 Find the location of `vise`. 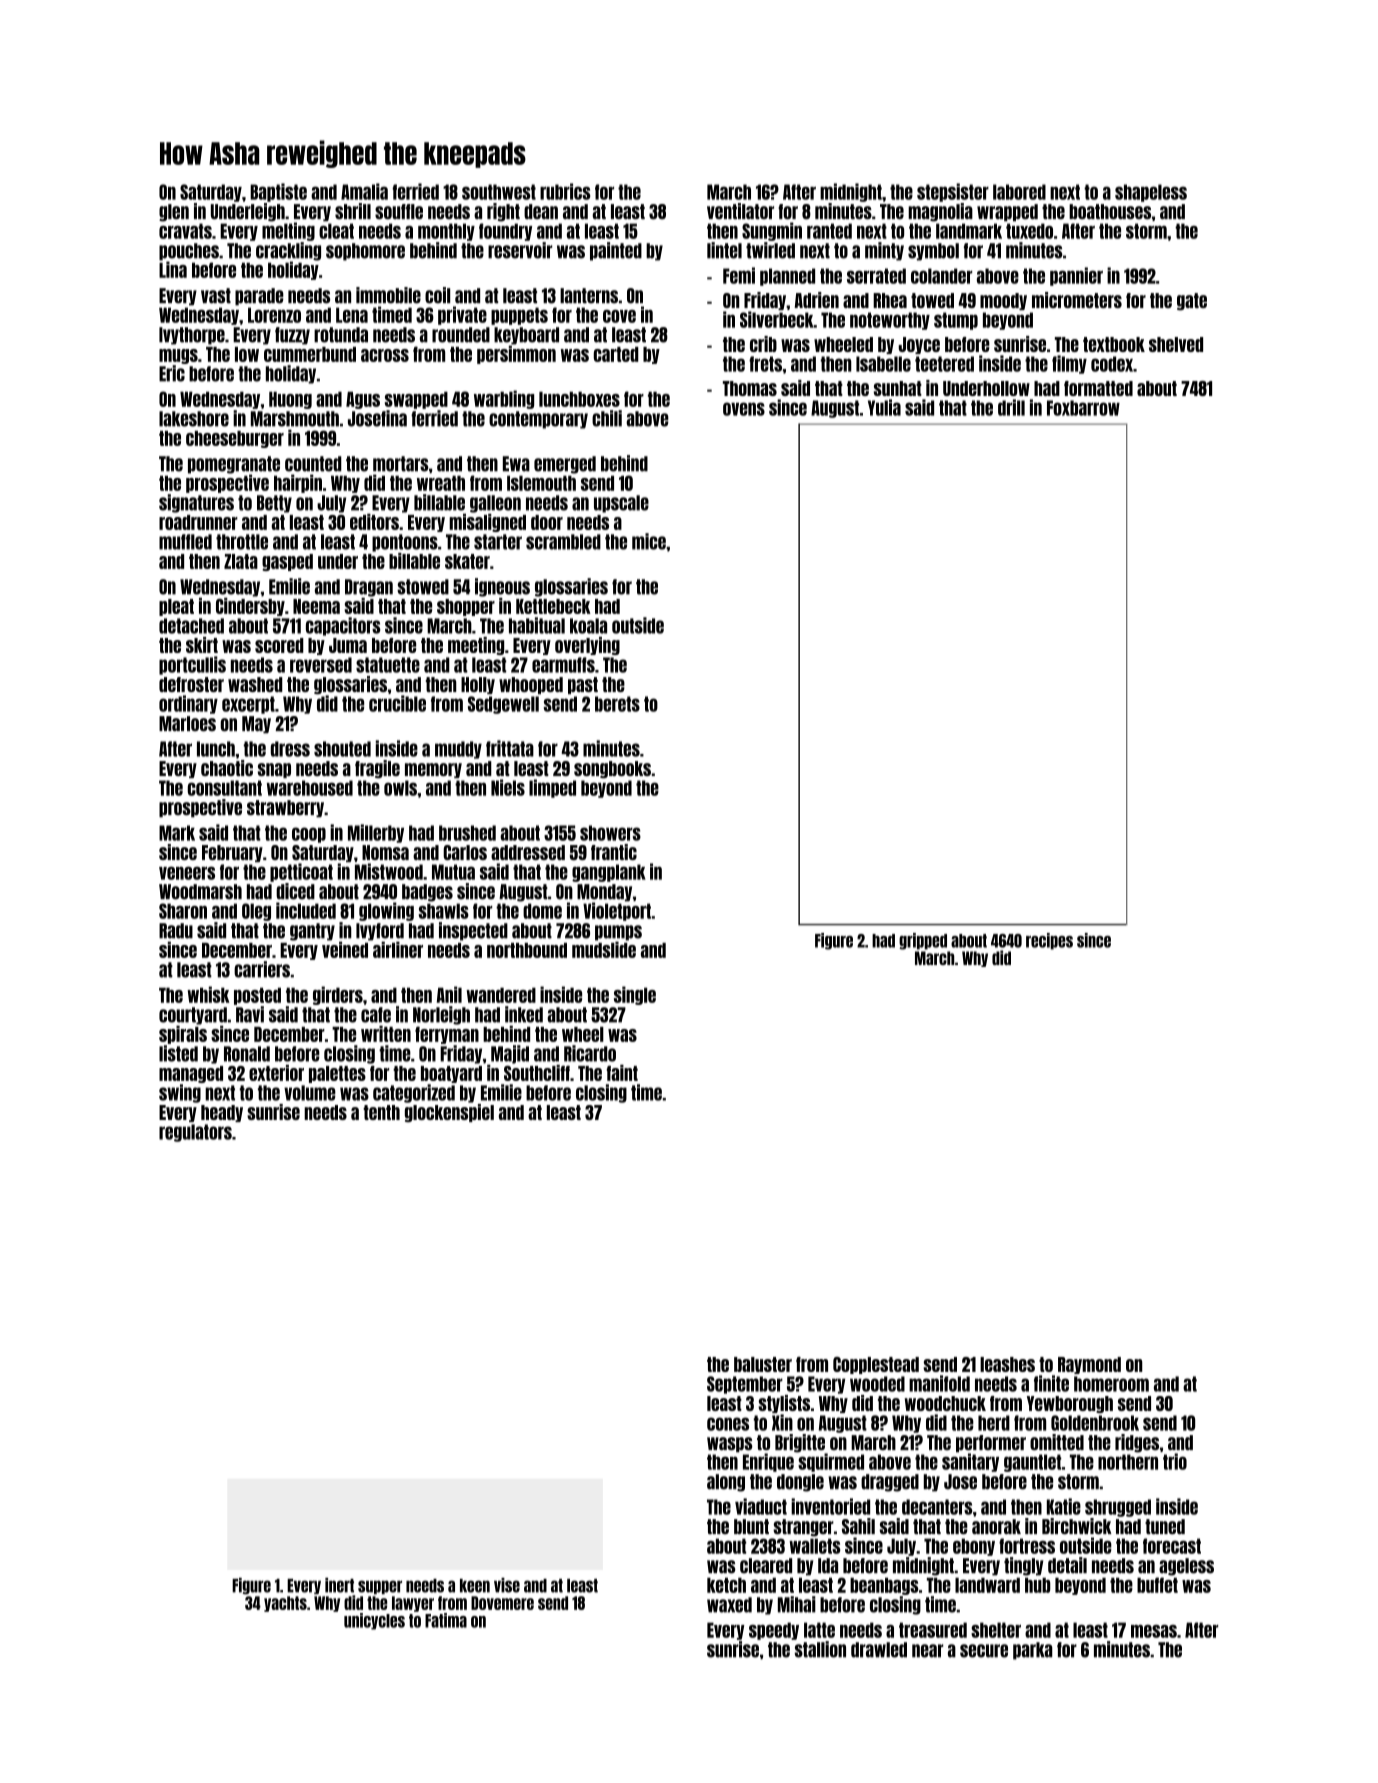

vise is located at coordinates (507, 1585).
